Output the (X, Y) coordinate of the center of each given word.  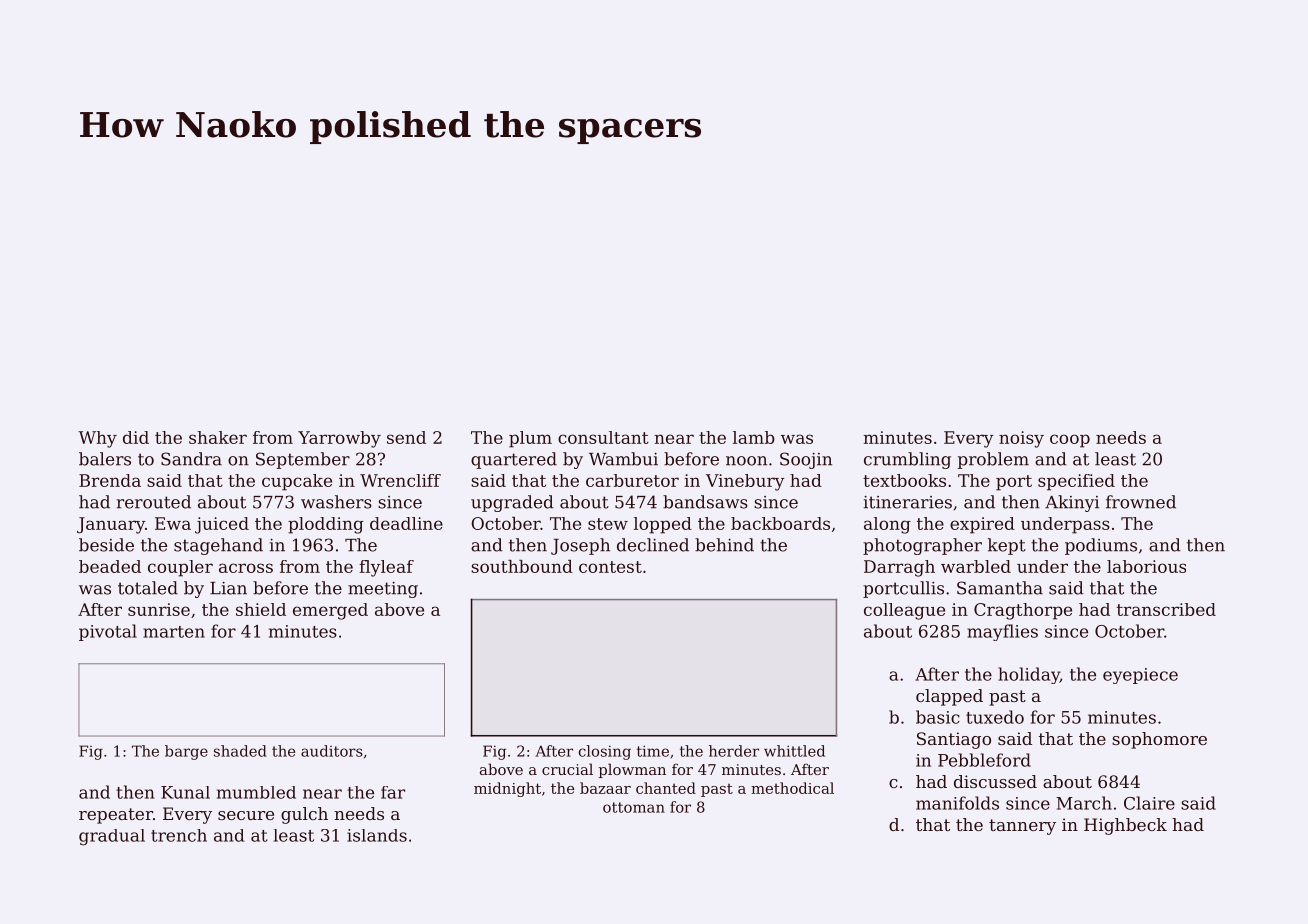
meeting (383, 590)
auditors (332, 751)
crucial (567, 769)
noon (746, 461)
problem (993, 460)
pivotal (108, 632)
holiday (1029, 675)
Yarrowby (339, 439)
